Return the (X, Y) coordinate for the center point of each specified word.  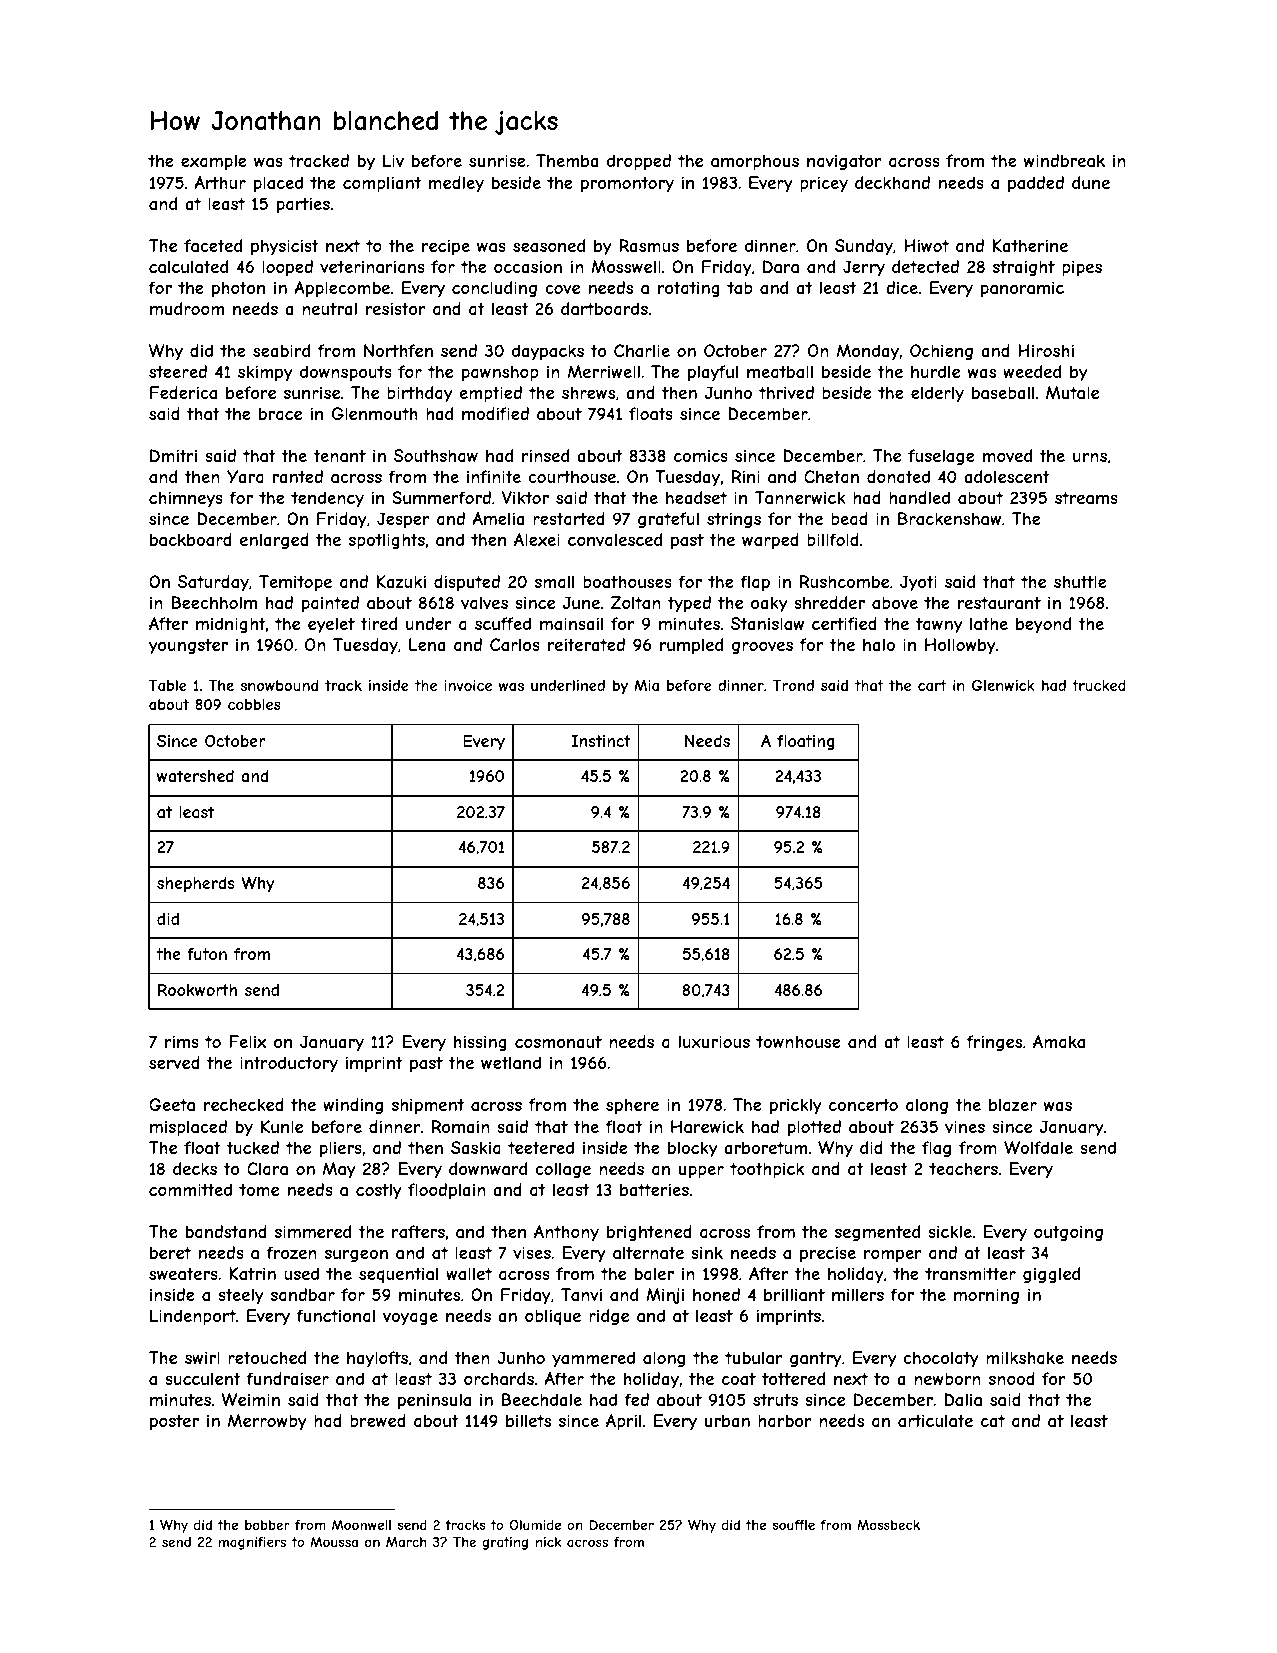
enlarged (274, 541)
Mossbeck (888, 1525)
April (623, 1422)
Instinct (601, 741)
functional (335, 1315)
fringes (994, 1043)
